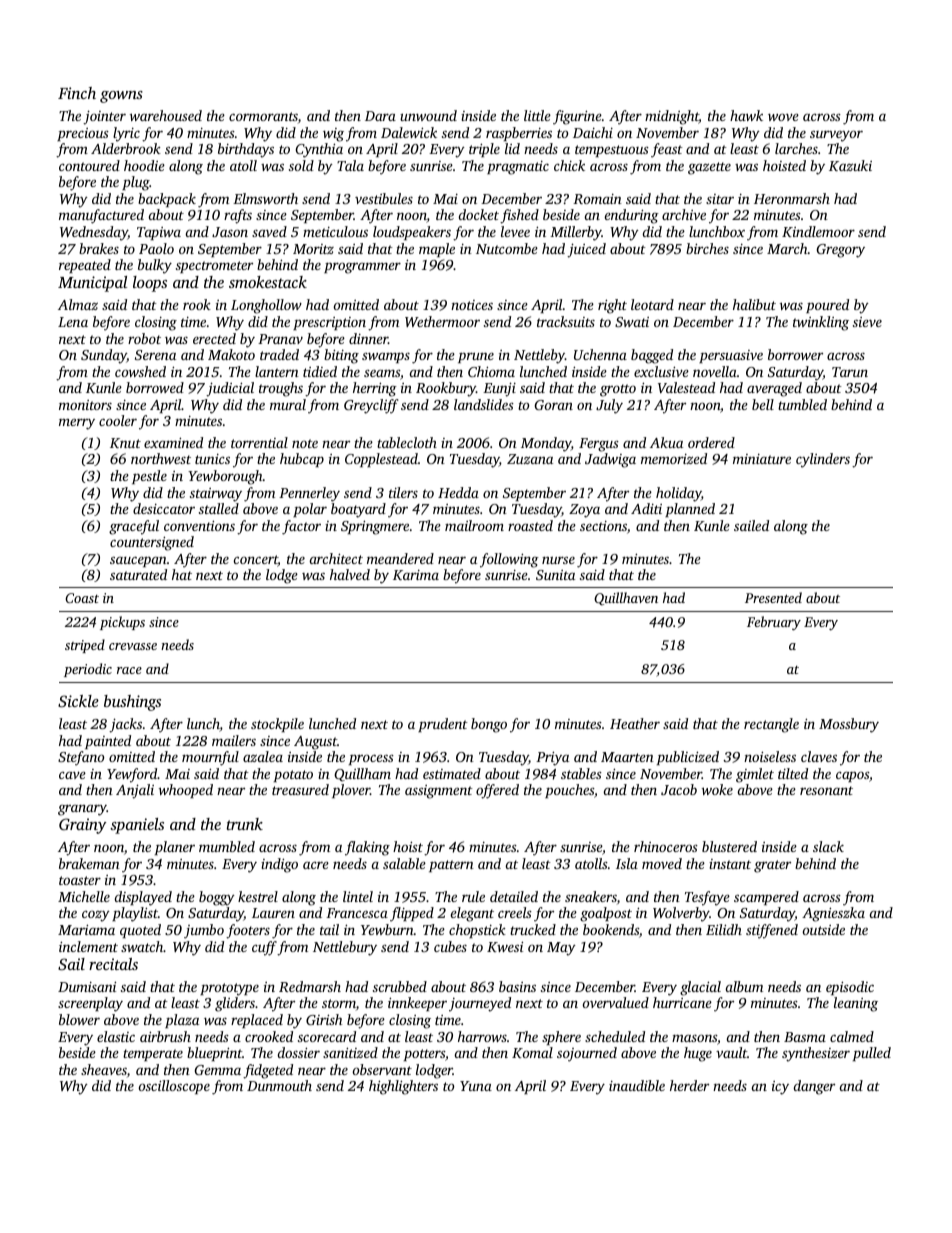  I want to click on prudent, so click(443, 725).
